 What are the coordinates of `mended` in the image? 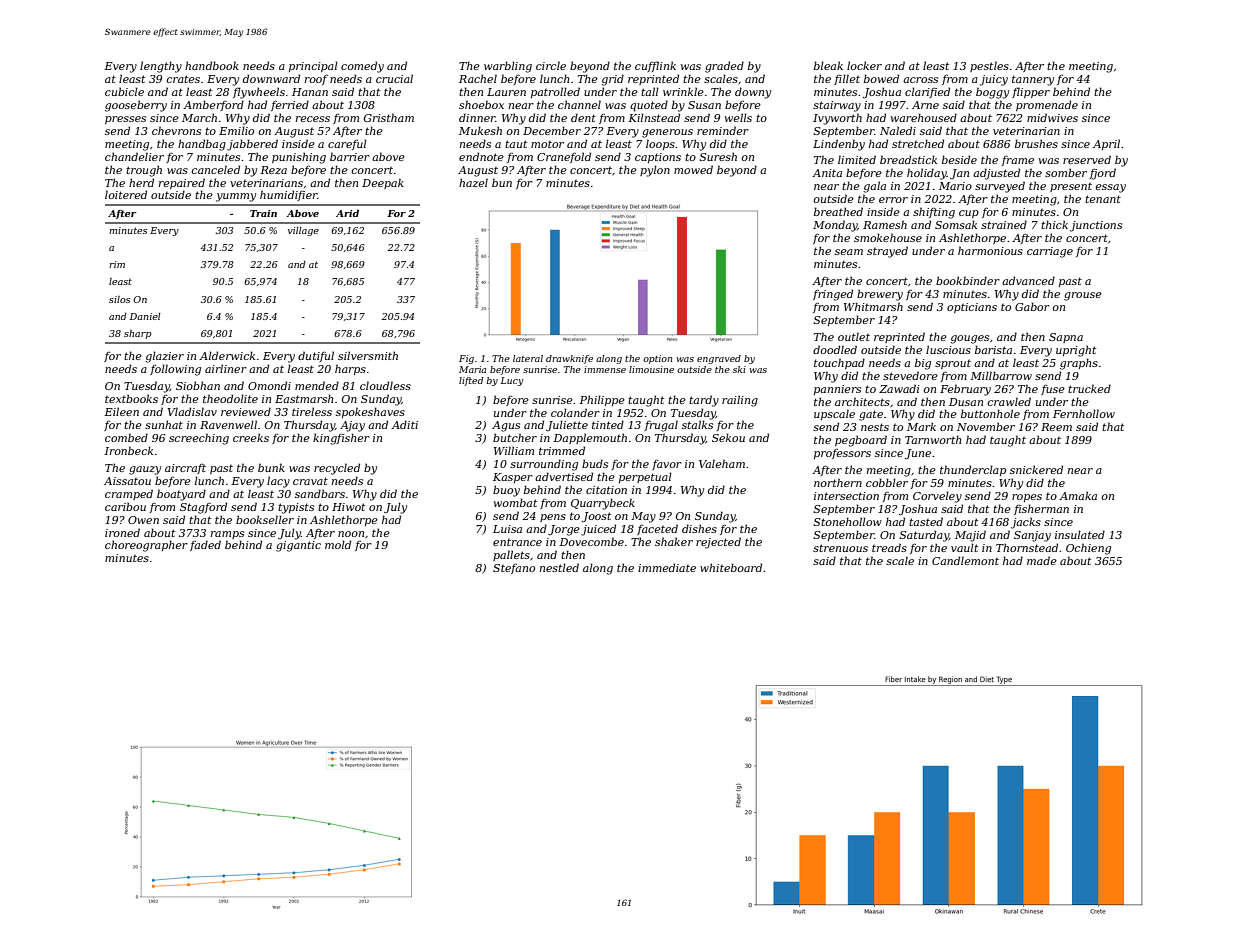 It's located at (317, 385).
